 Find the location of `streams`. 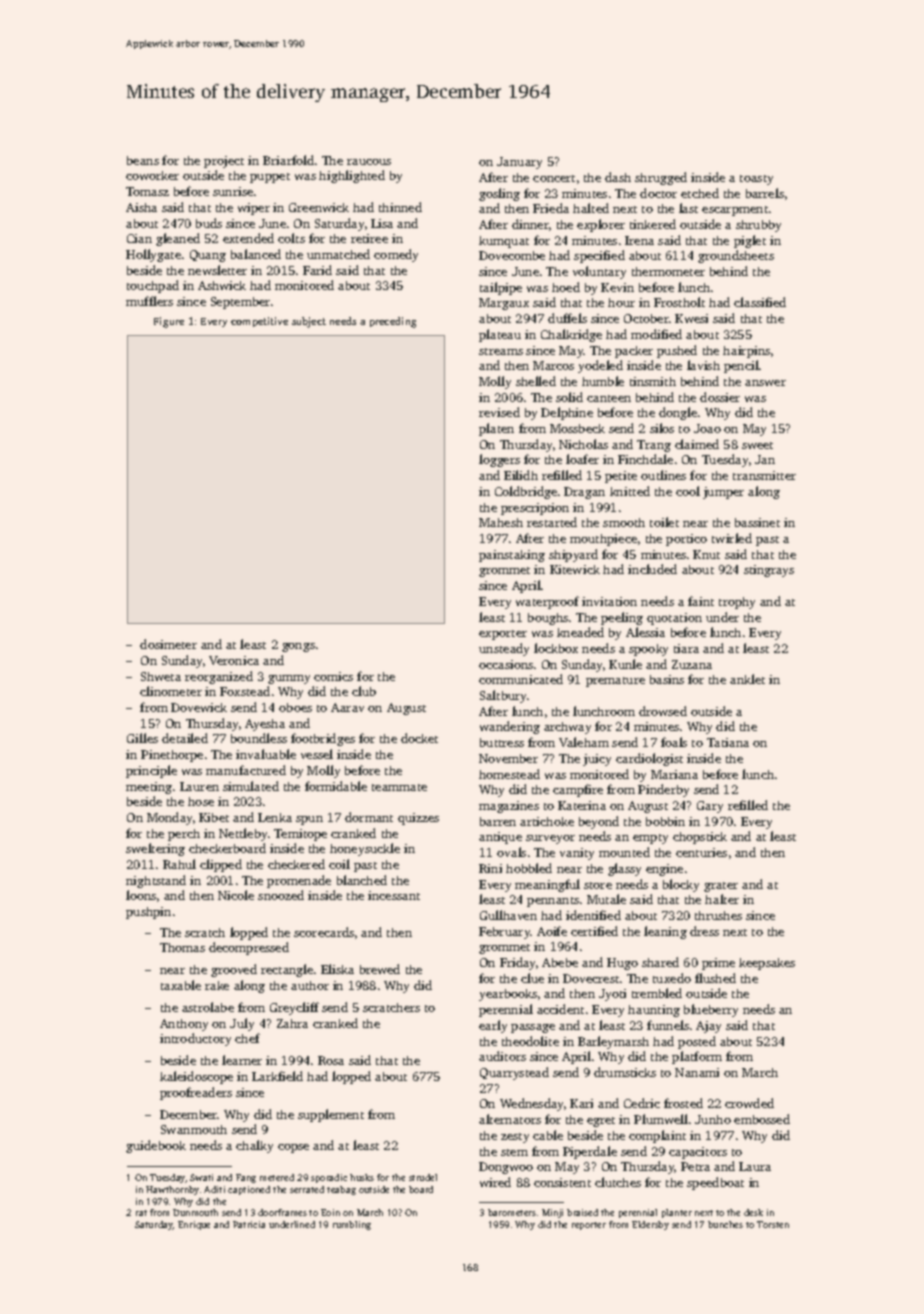

streams is located at coordinates (501, 351).
